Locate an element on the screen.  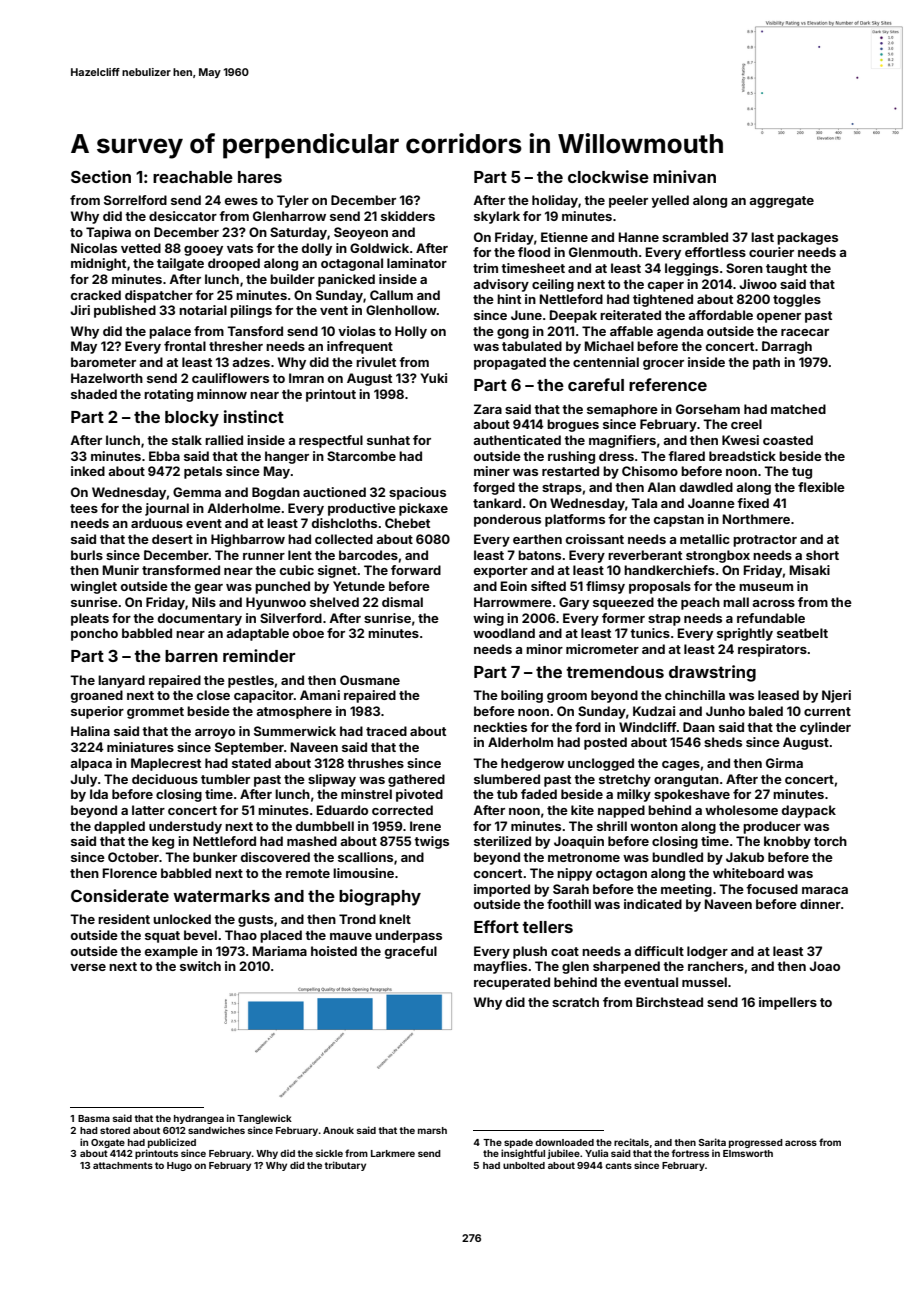
skidders is located at coordinates (408, 216).
